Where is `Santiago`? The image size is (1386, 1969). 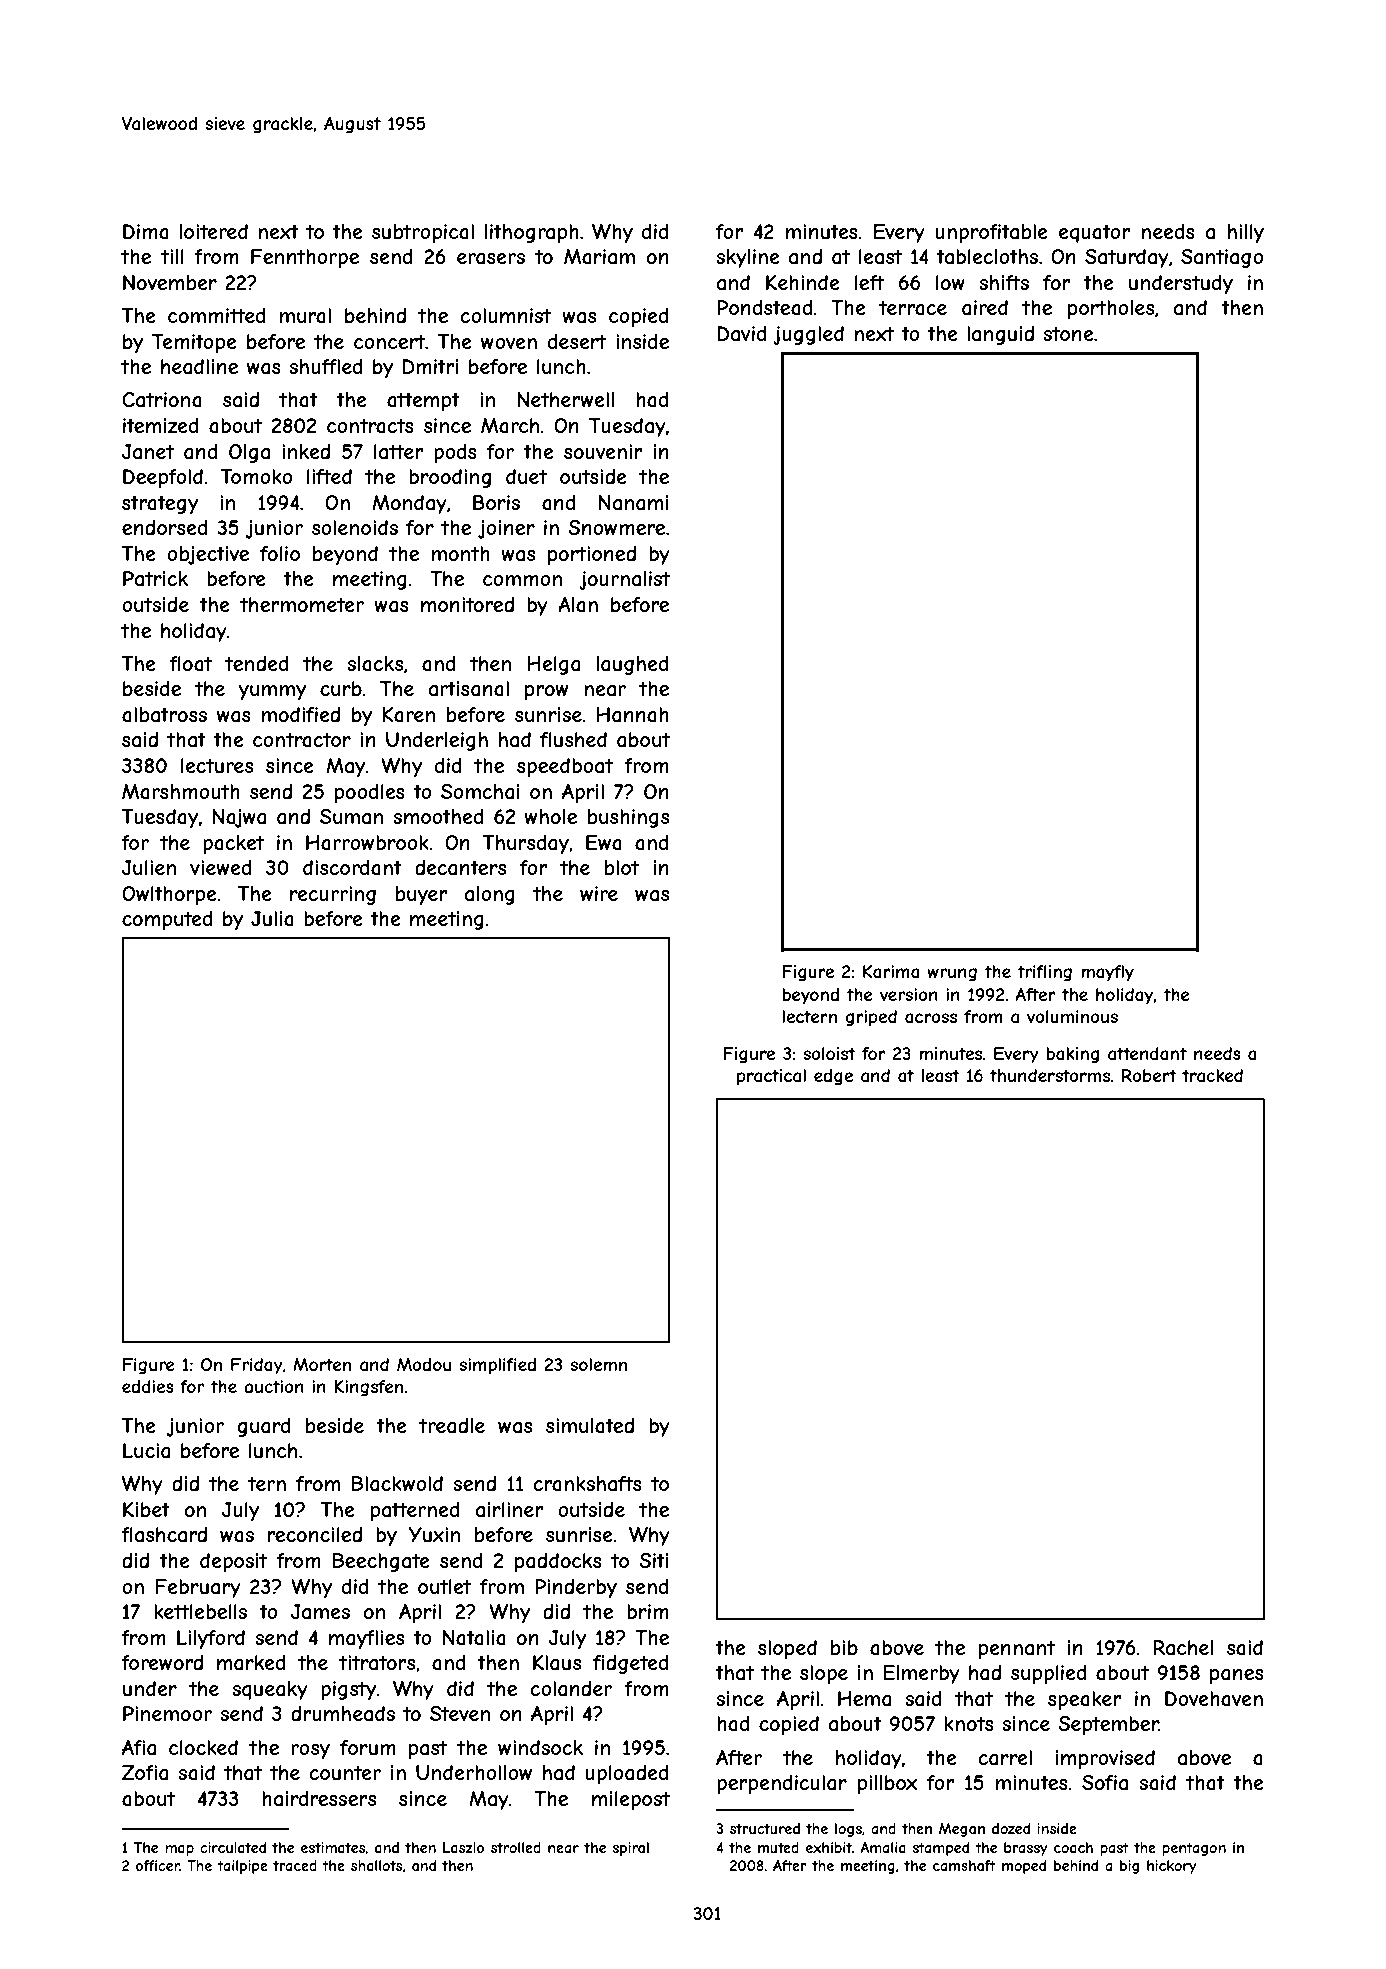
Santiago is located at coordinates (1222, 258).
